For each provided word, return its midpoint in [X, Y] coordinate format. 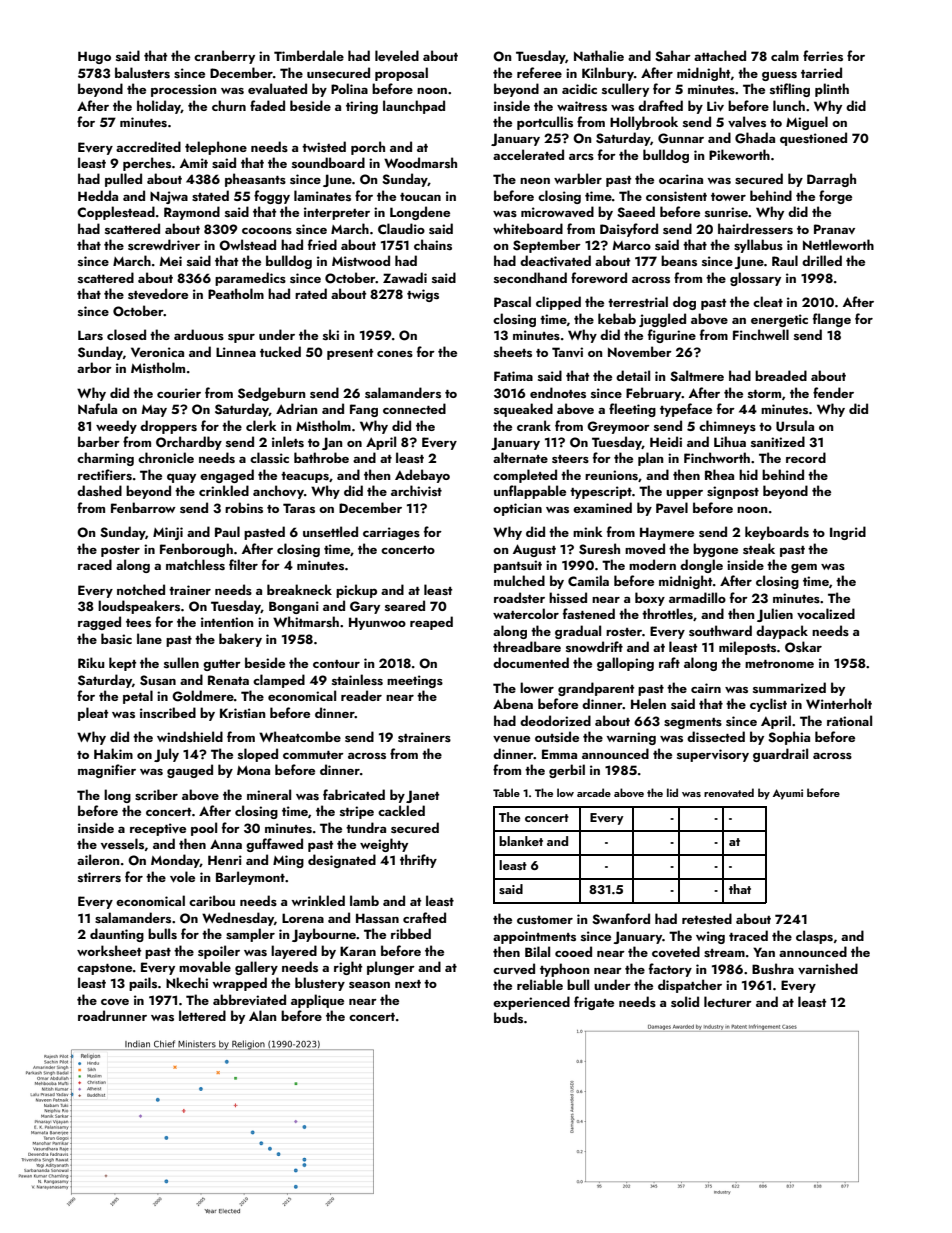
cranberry [224, 57]
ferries [823, 55]
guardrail [780, 755]
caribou [212, 900]
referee [539, 72]
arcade [594, 792]
